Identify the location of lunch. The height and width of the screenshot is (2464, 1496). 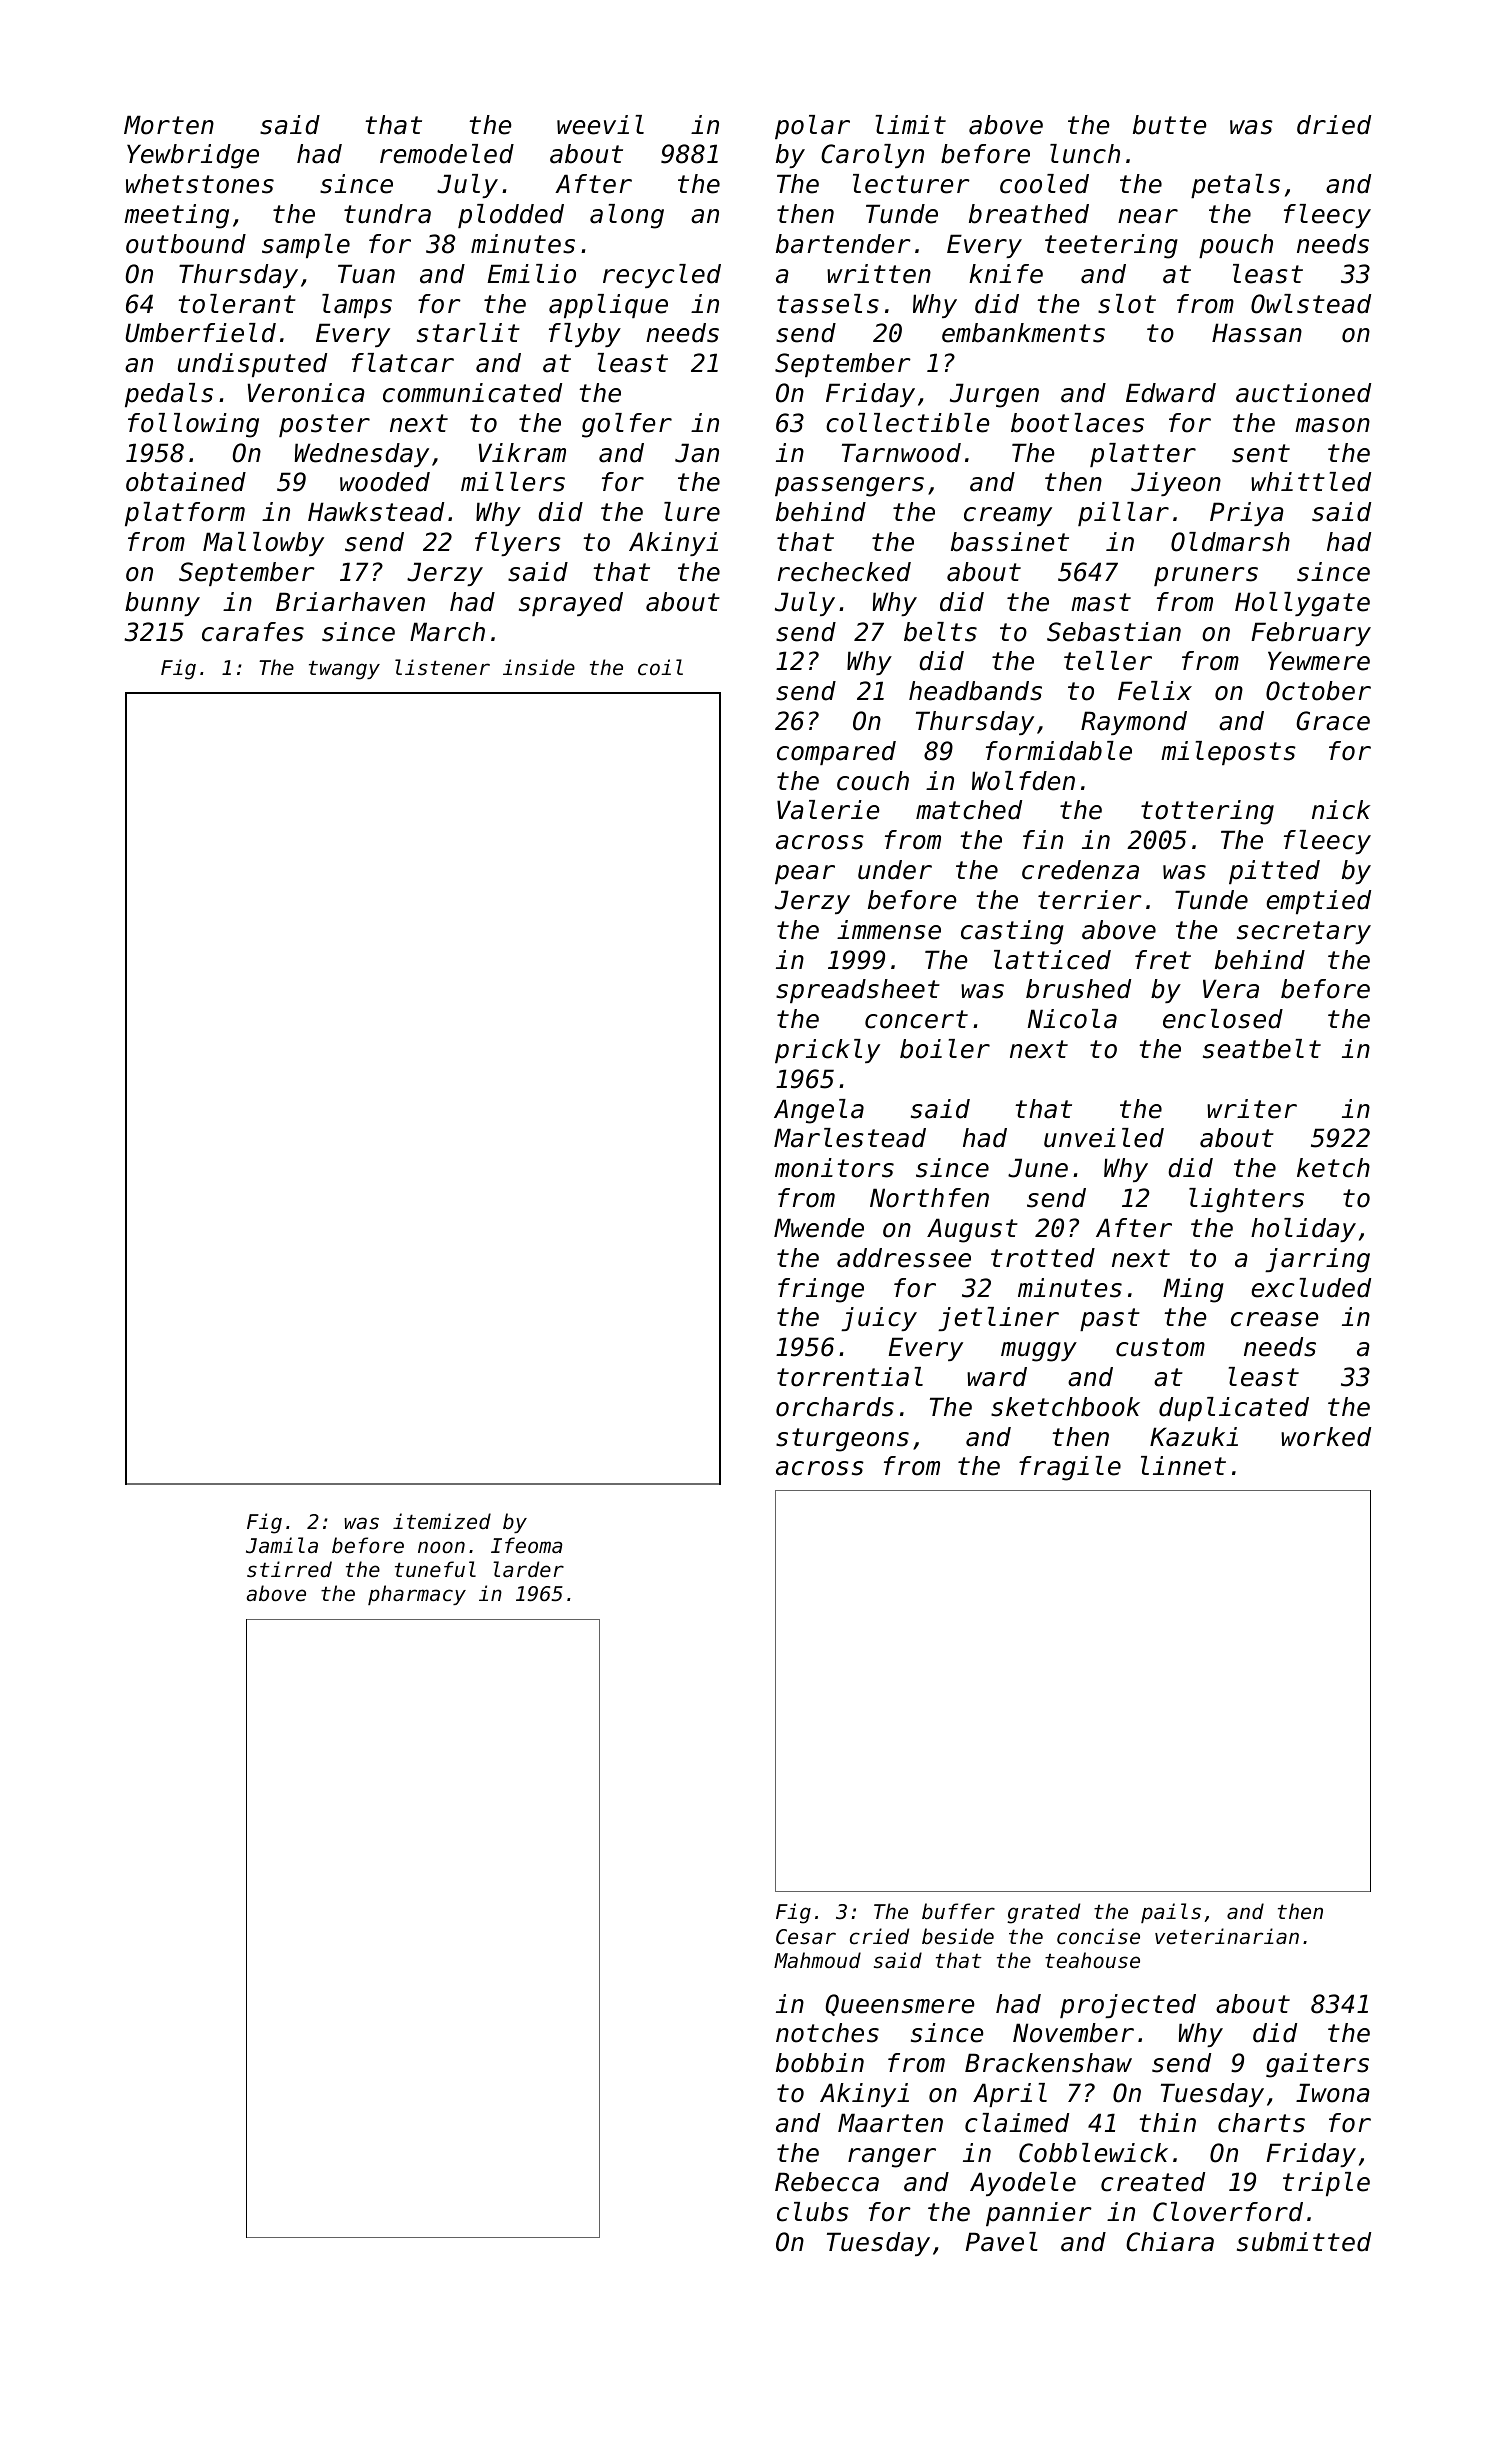
(1085, 154).
